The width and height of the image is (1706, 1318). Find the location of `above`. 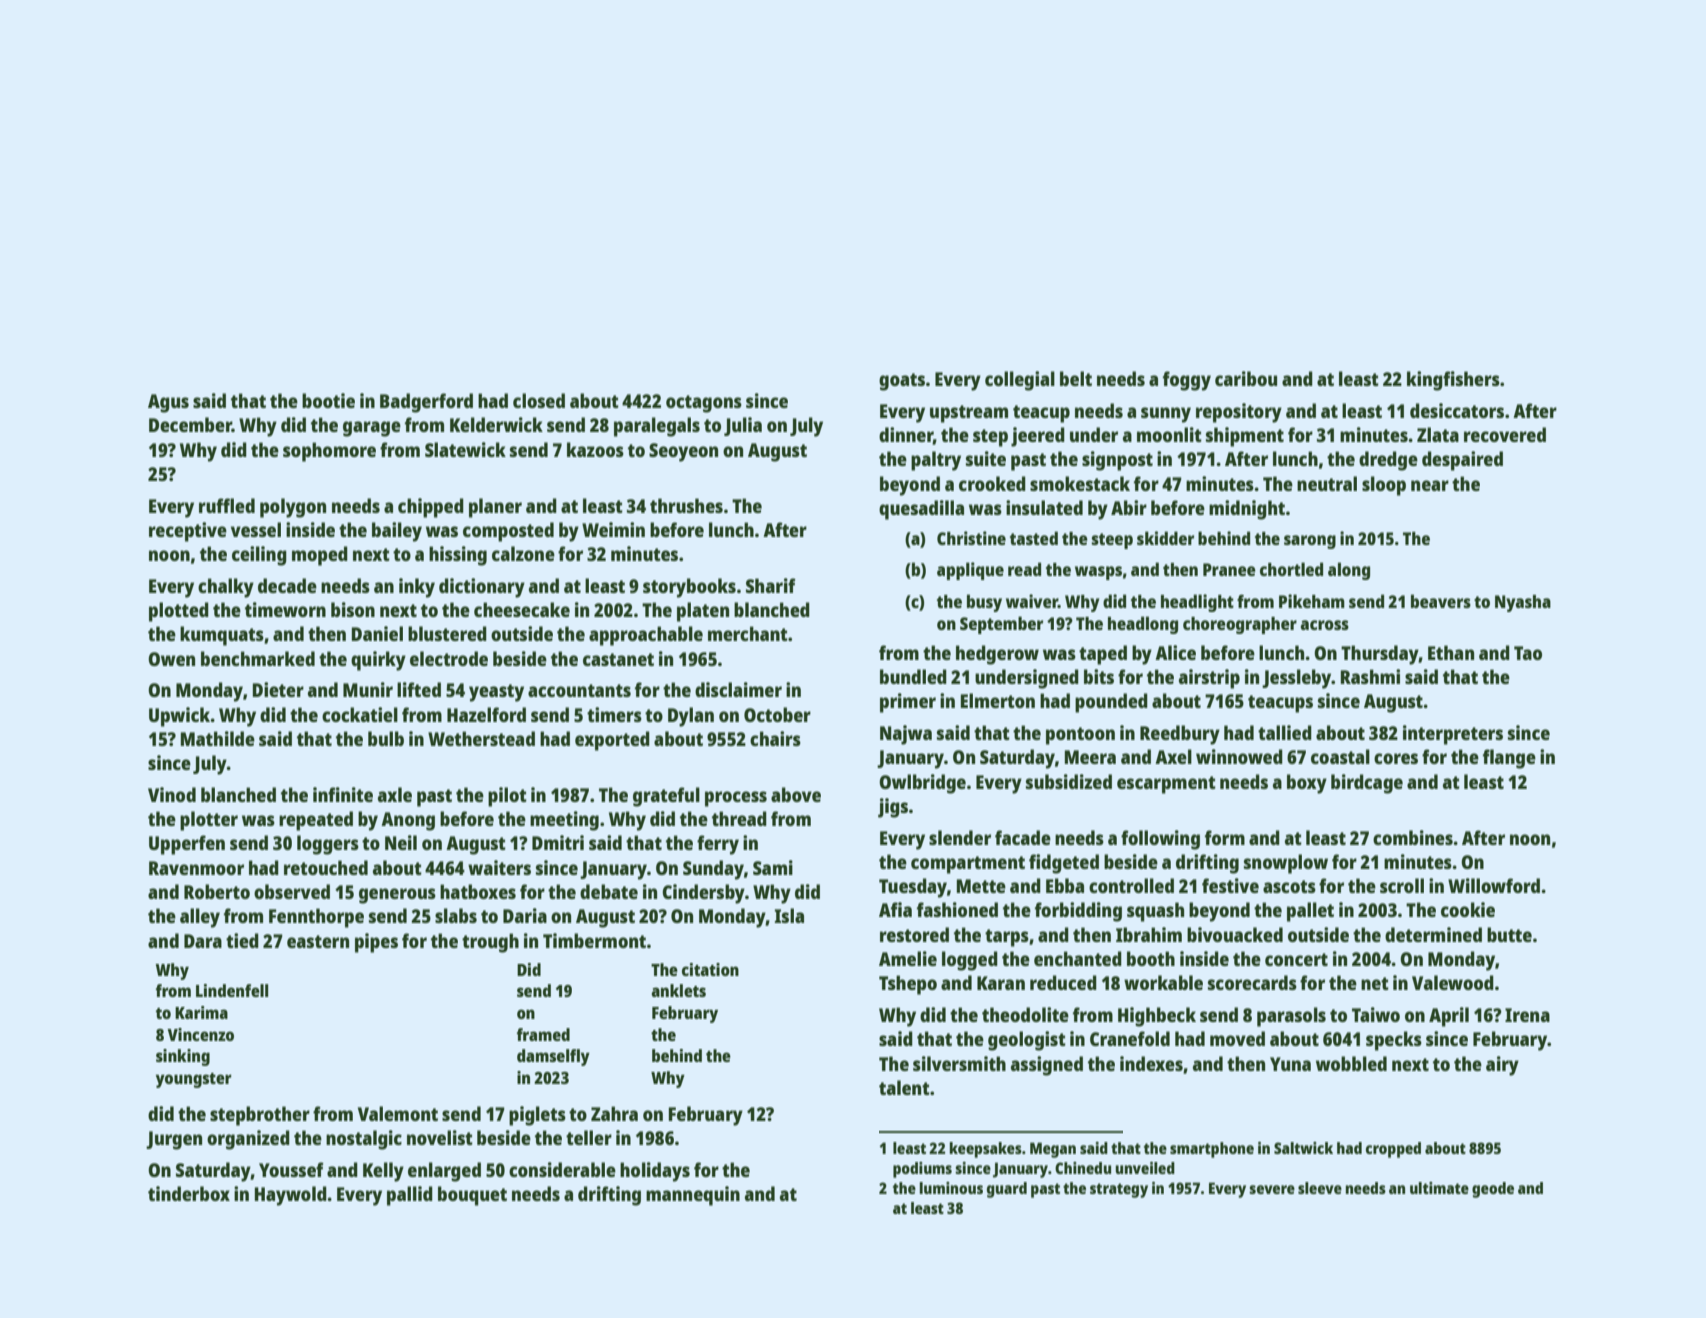

above is located at coordinates (796, 794).
